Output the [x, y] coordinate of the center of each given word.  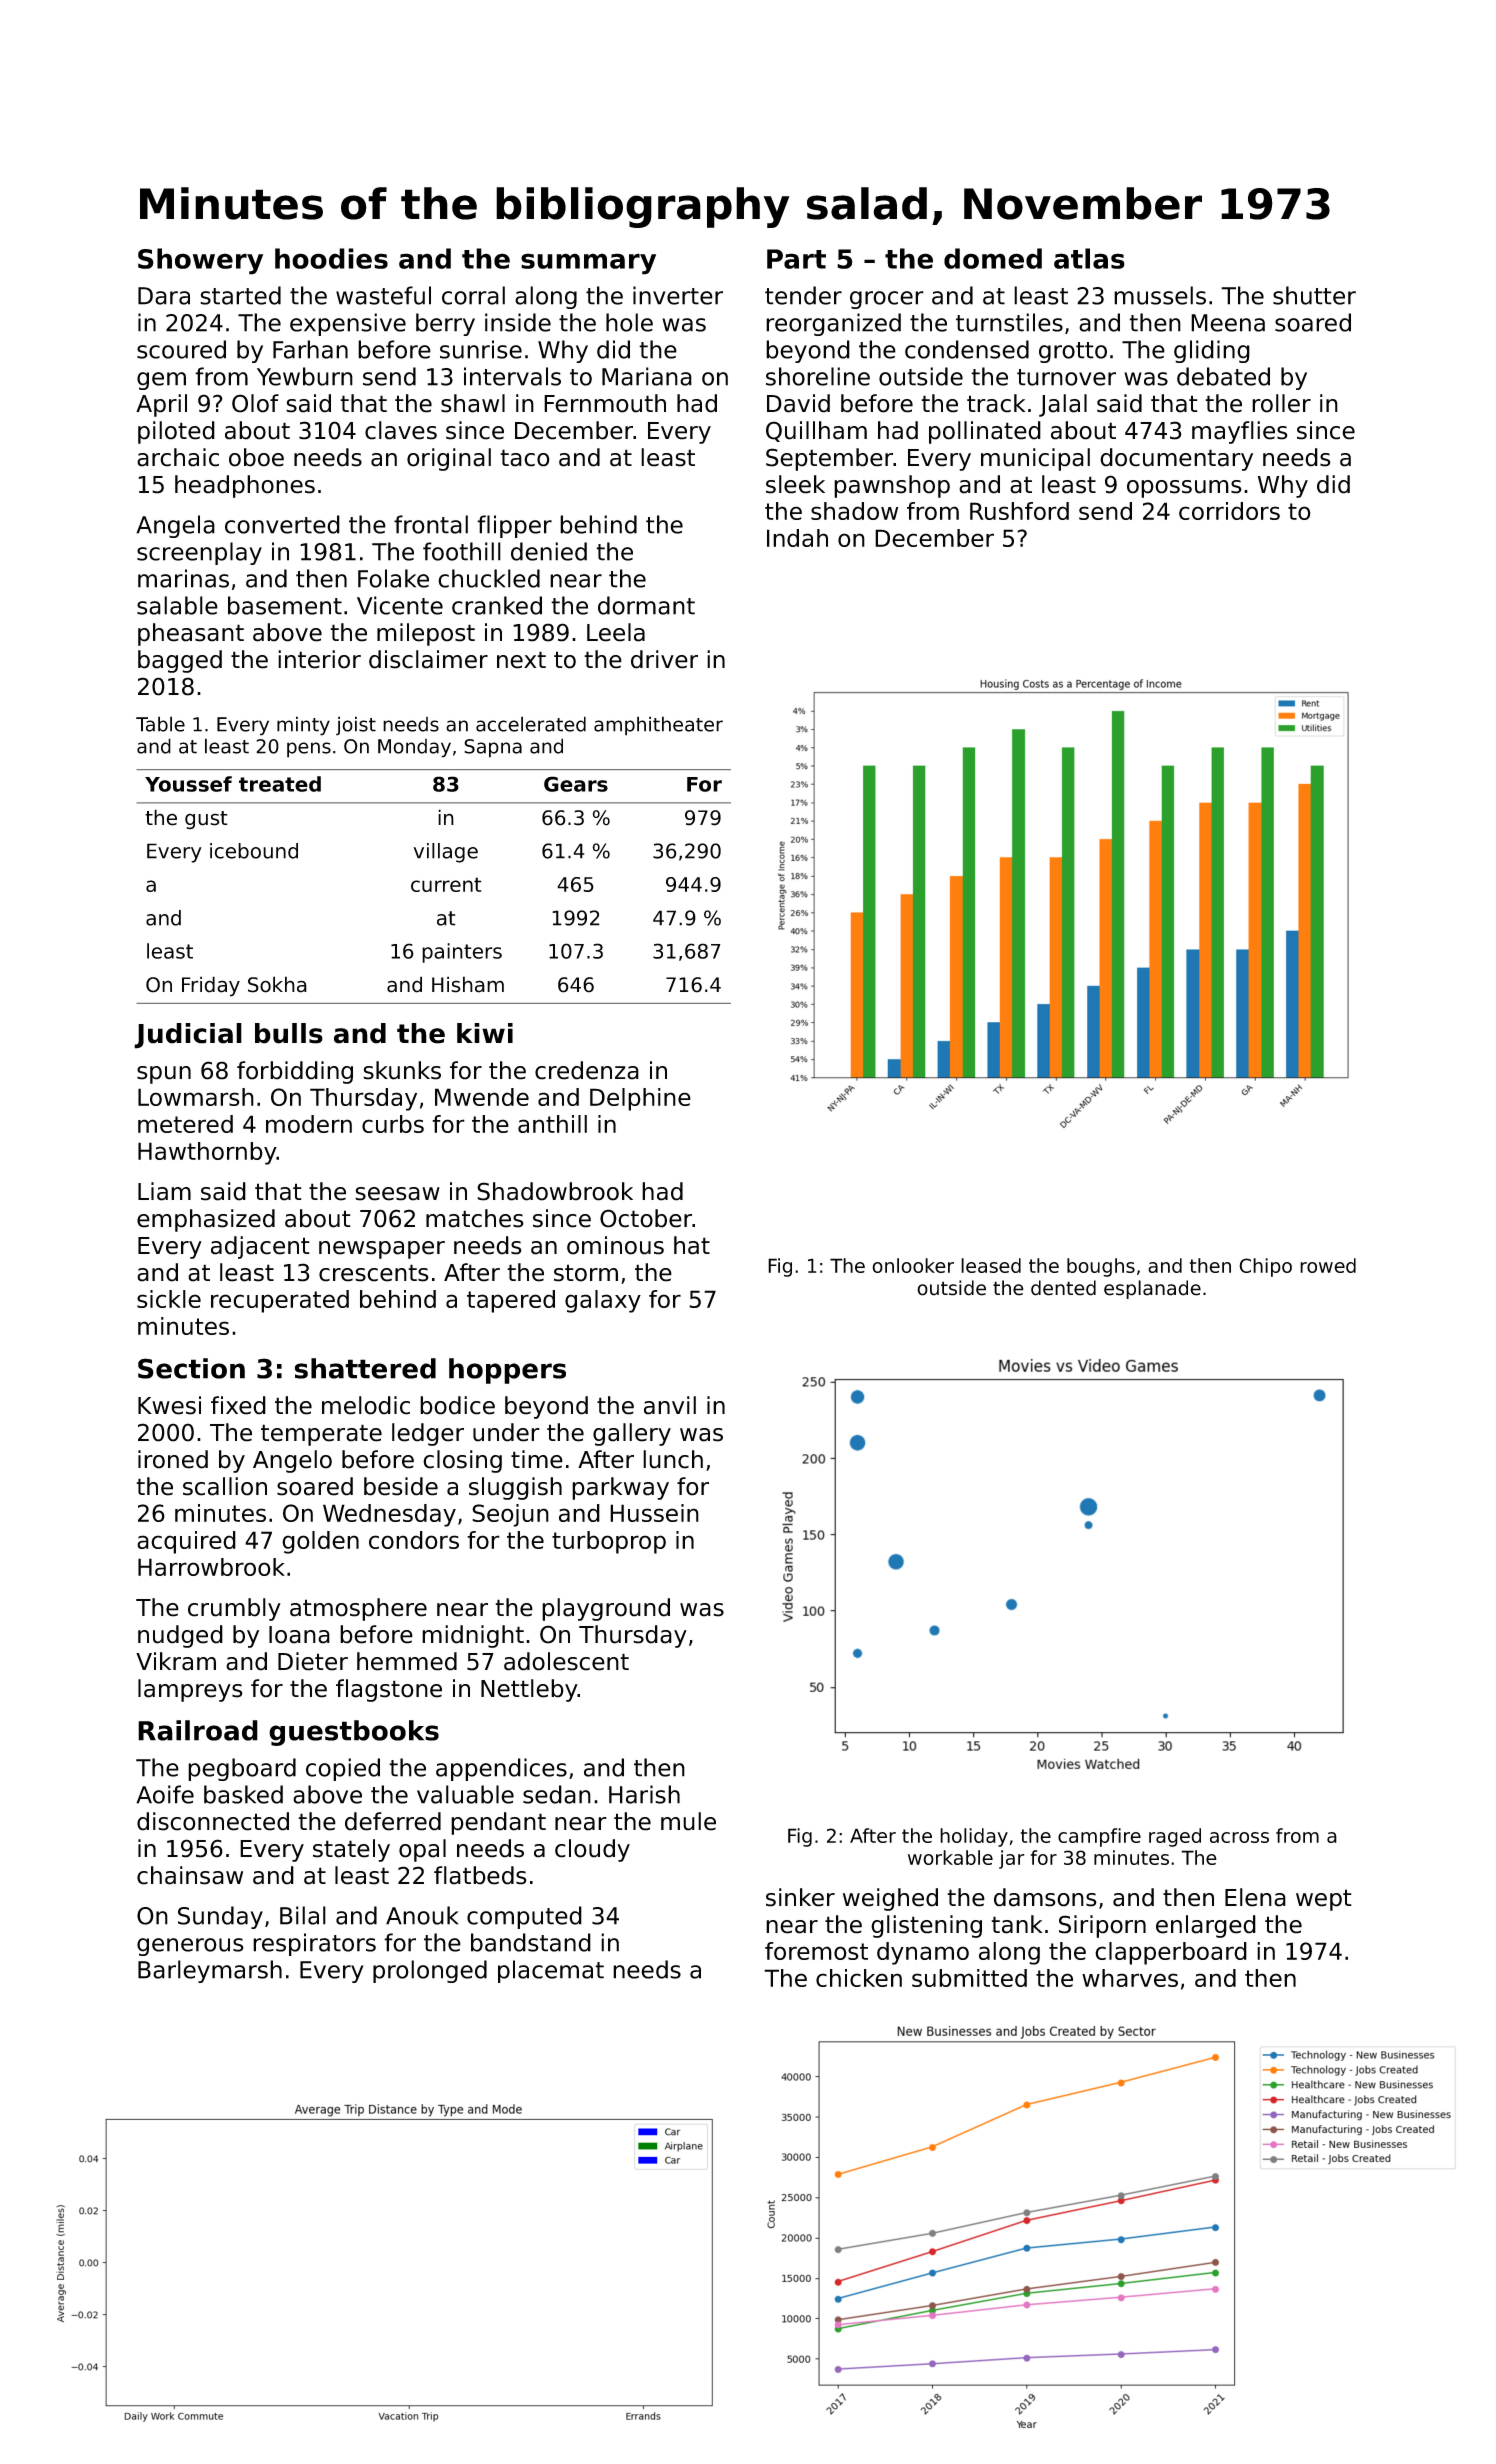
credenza [587, 1070]
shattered [365, 1368]
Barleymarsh [210, 1971]
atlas [1089, 258]
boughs [1101, 1267]
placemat [551, 1971]
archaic [178, 457]
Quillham [816, 431]
